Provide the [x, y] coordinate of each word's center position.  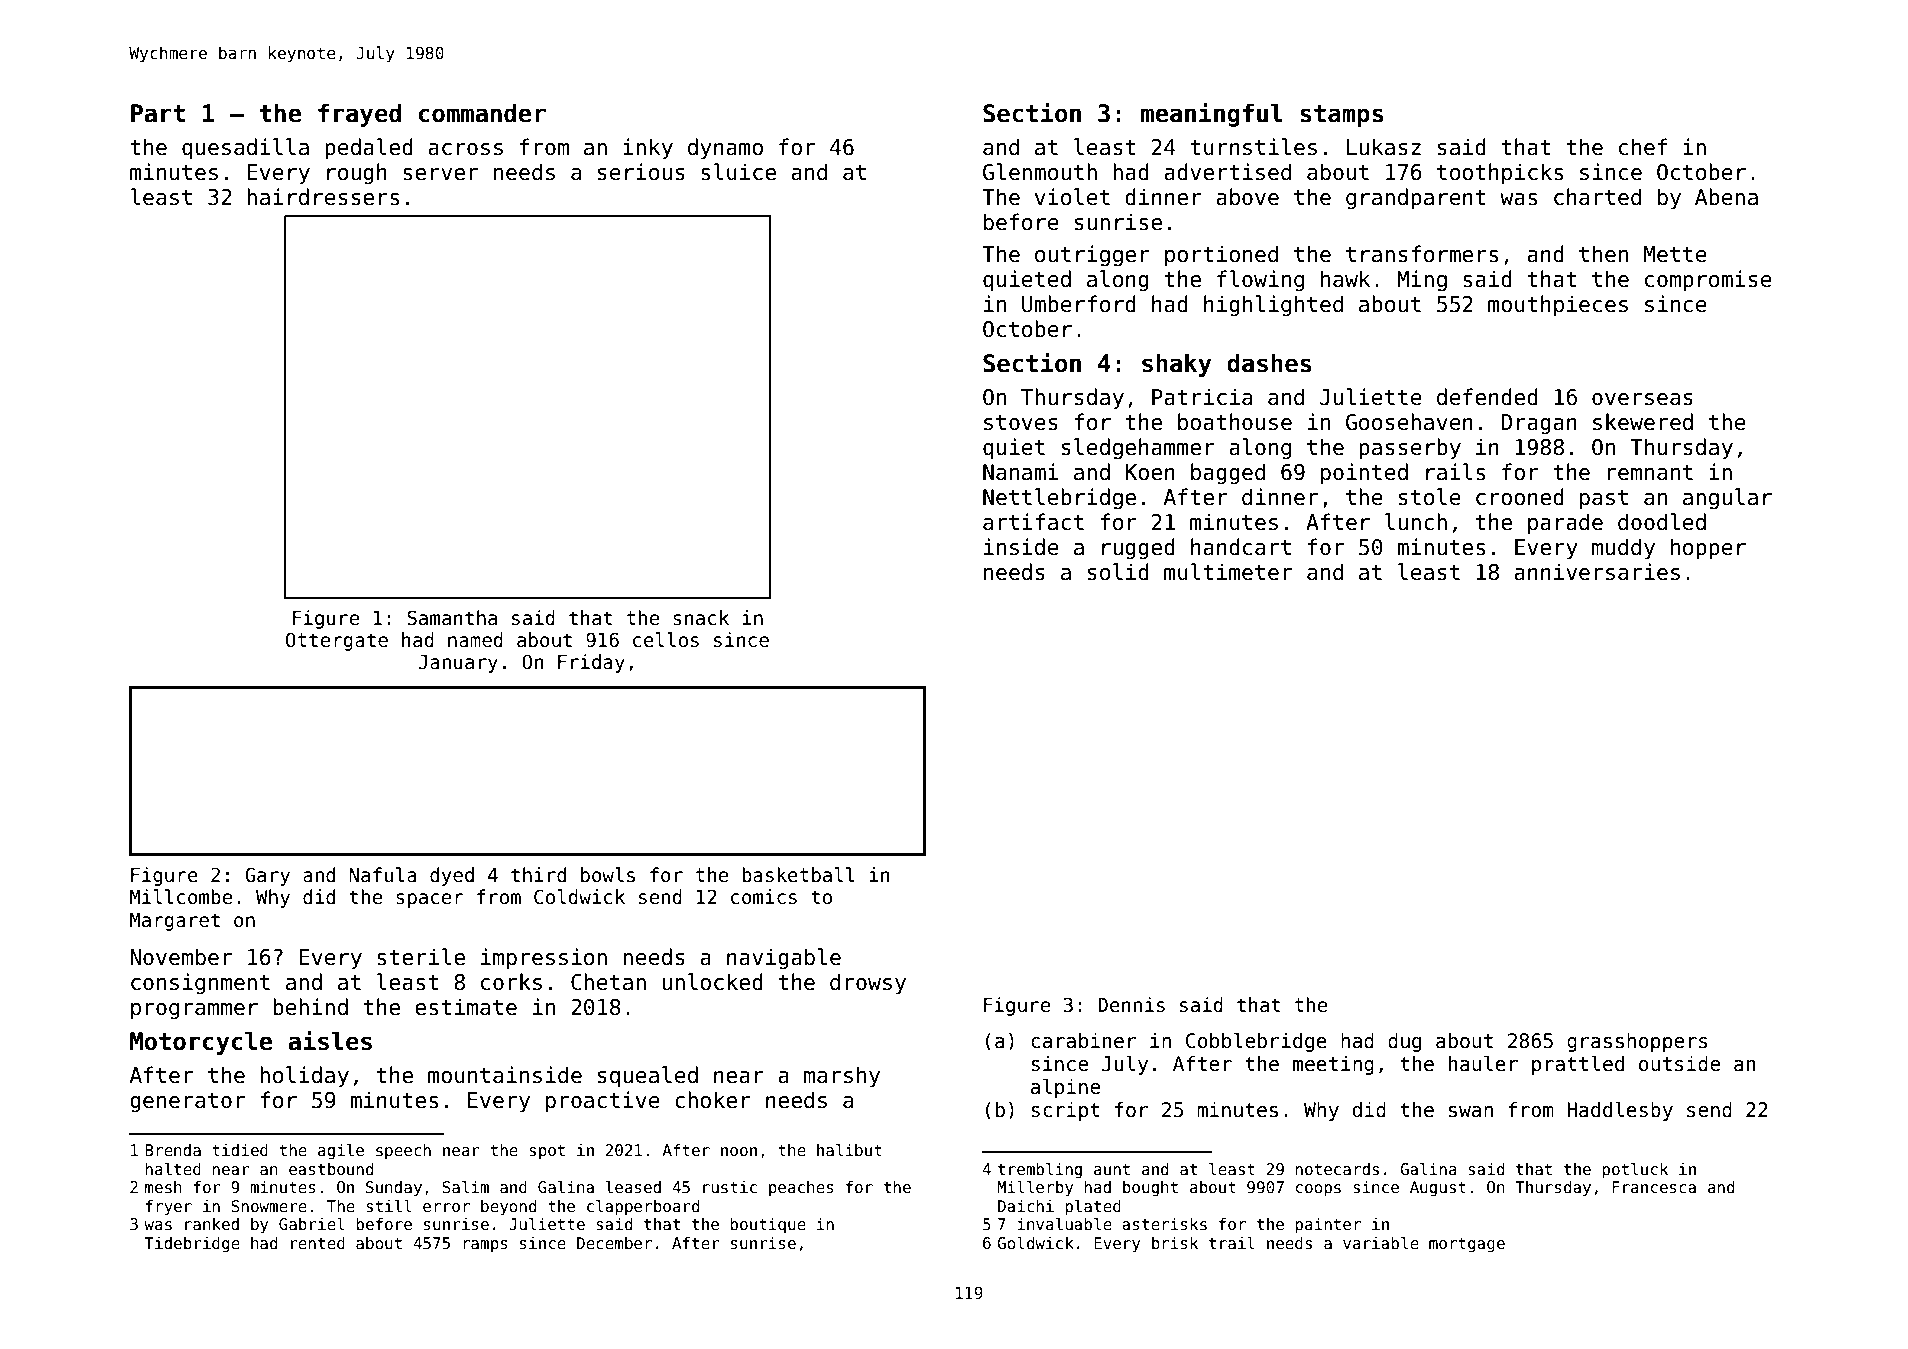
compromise [1708, 281]
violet [1072, 197]
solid [1118, 572]
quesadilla [245, 149]
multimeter [1228, 572]
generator [187, 1103]
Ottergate [337, 641]
